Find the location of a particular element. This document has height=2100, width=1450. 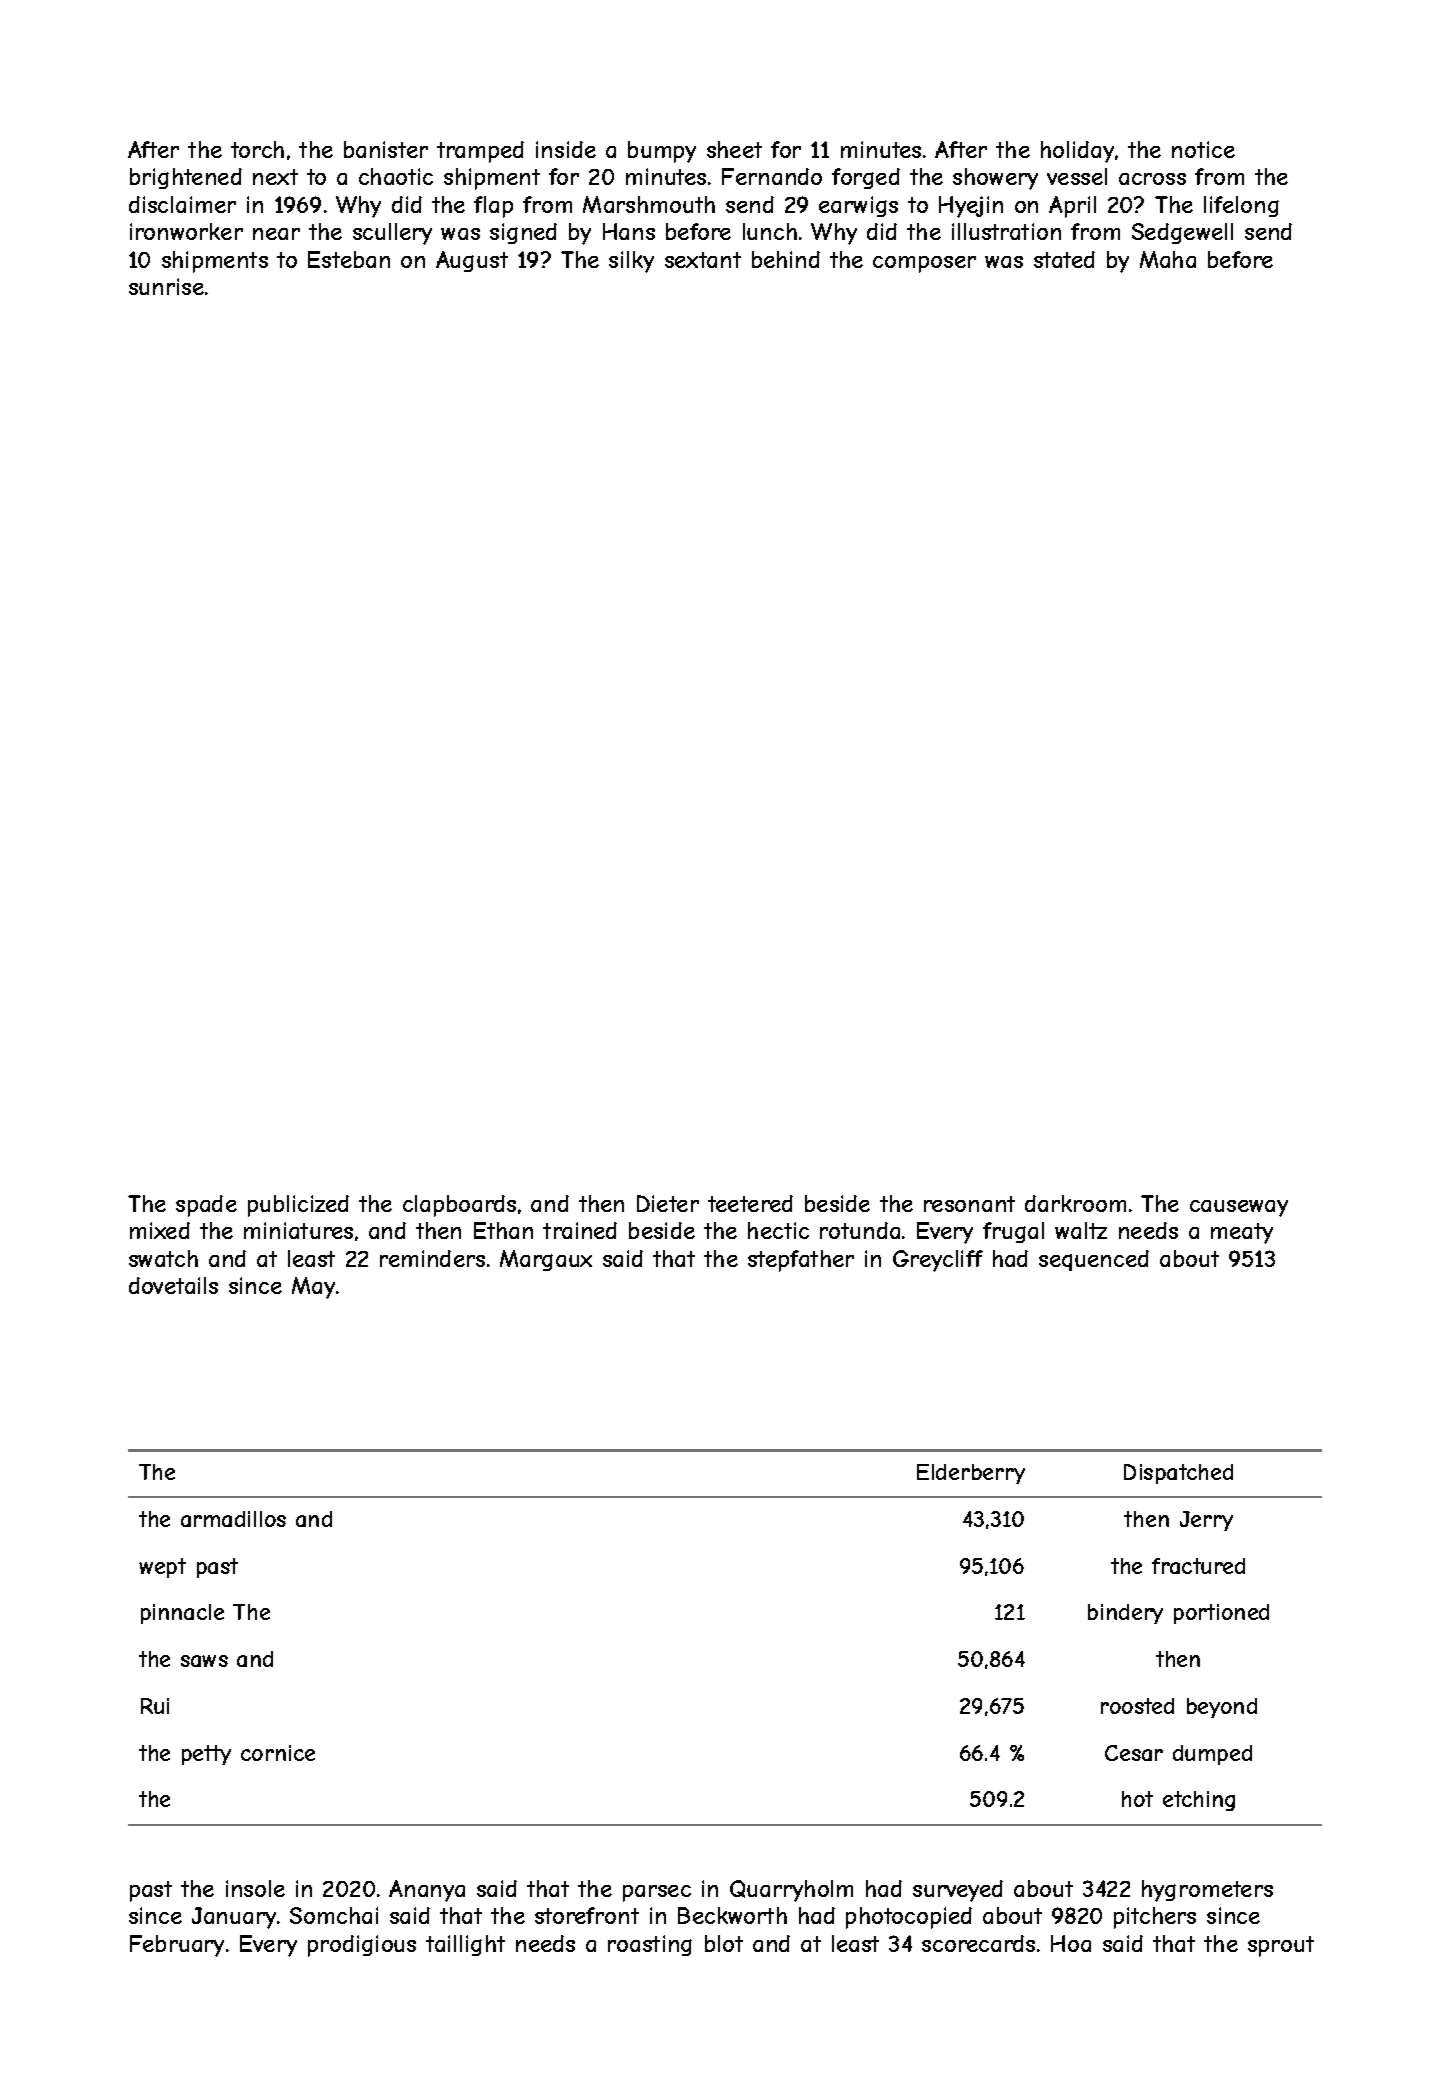

Maha is located at coordinates (1168, 259).
